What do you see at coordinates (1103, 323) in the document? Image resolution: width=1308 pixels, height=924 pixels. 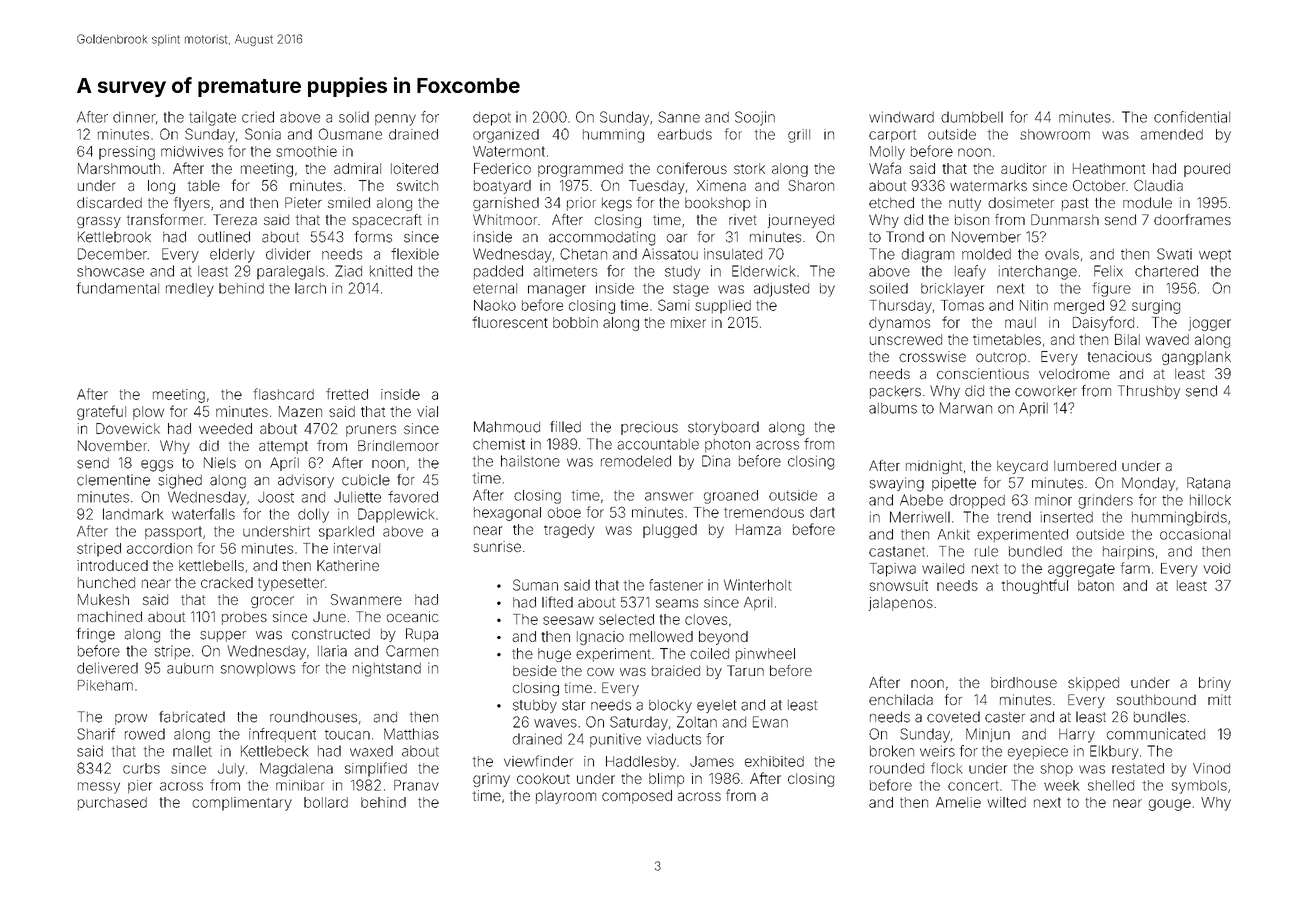 I see `Daisyford` at bounding box center [1103, 323].
